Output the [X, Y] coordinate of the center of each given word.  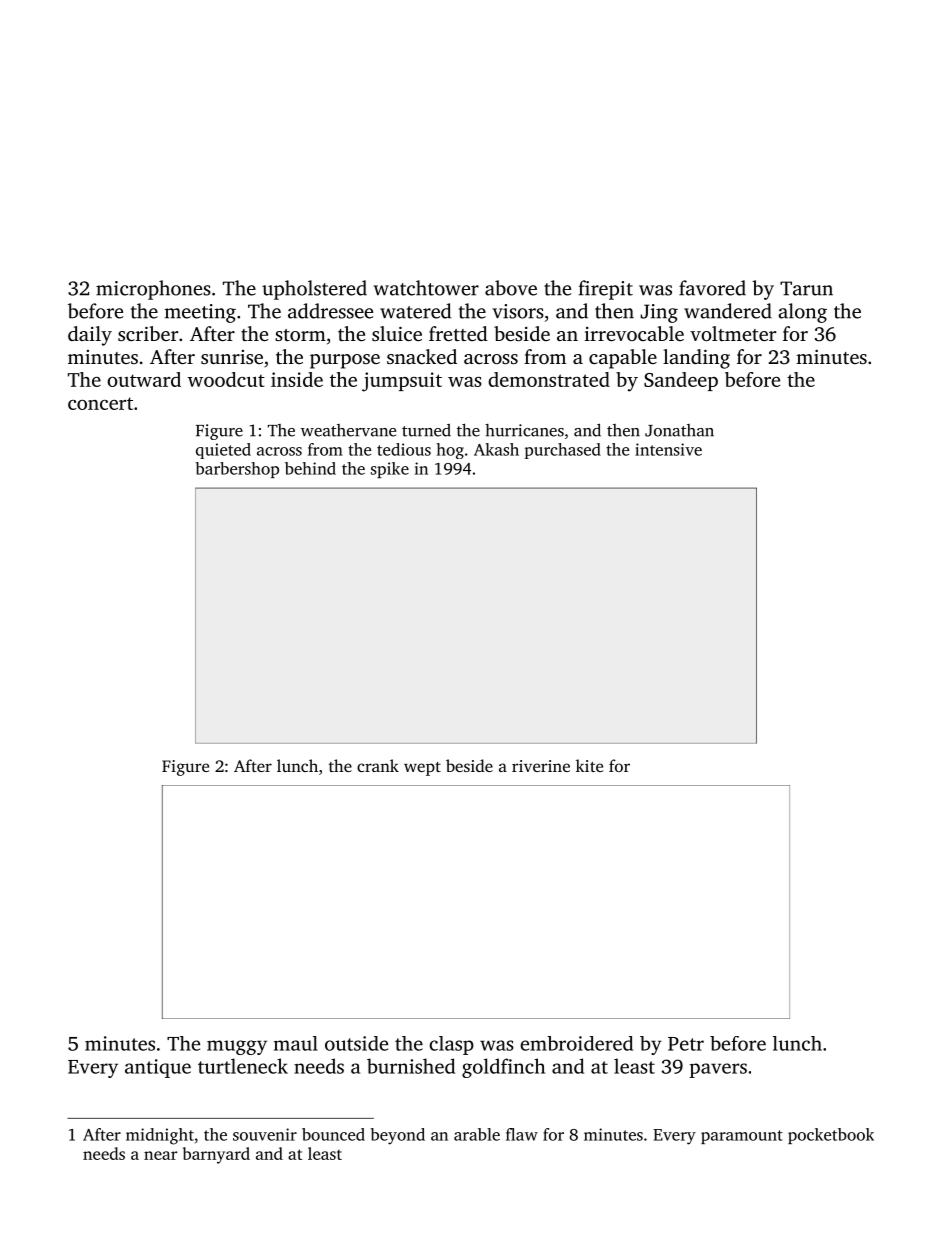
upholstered [314, 290]
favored [712, 288]
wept [422, 769]
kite [589, 765]
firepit [606, 290]
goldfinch [503, 1068]
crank [378, 765]
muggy [237, 1047]
